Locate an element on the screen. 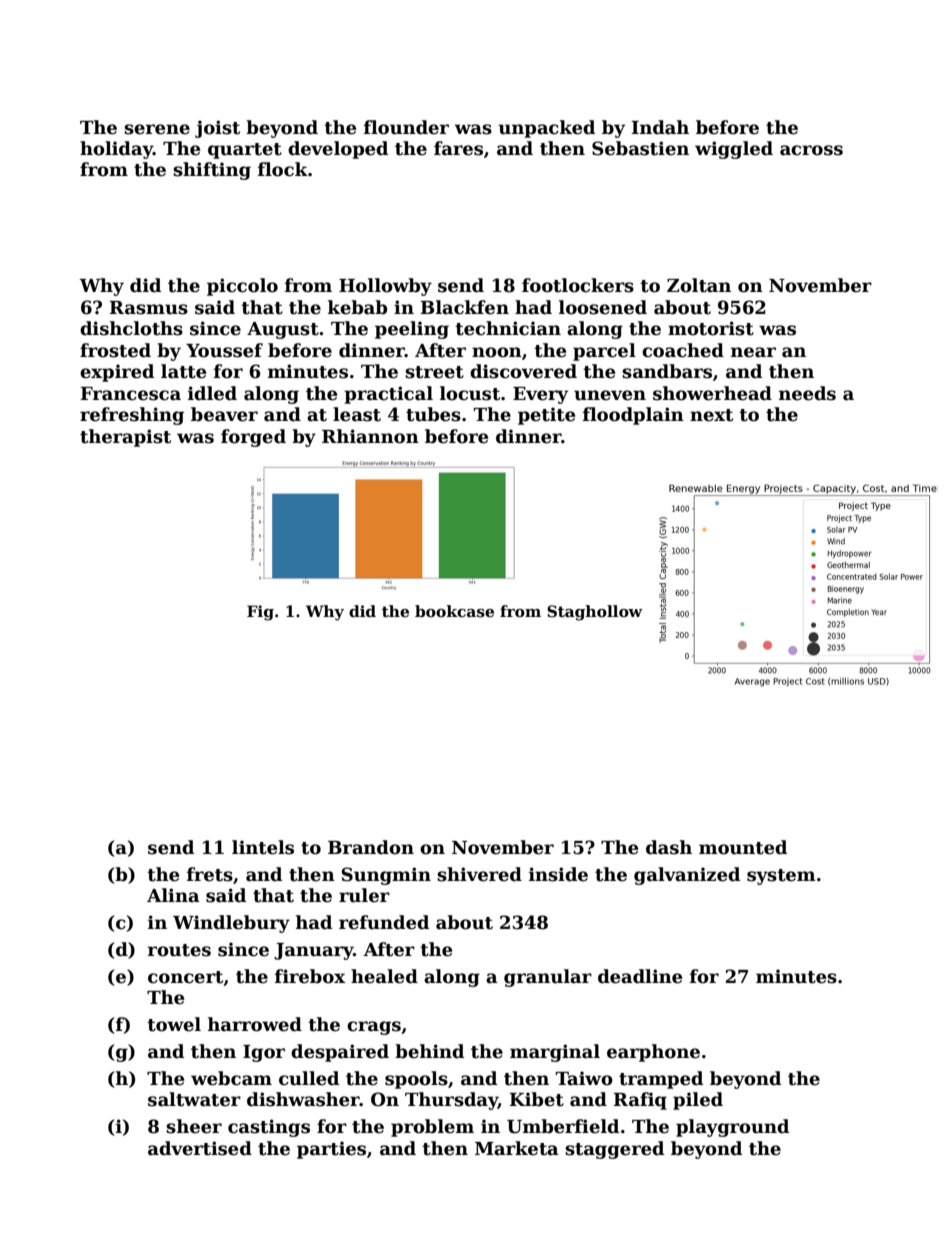  bookcase is located at coordinates (454, 611).
